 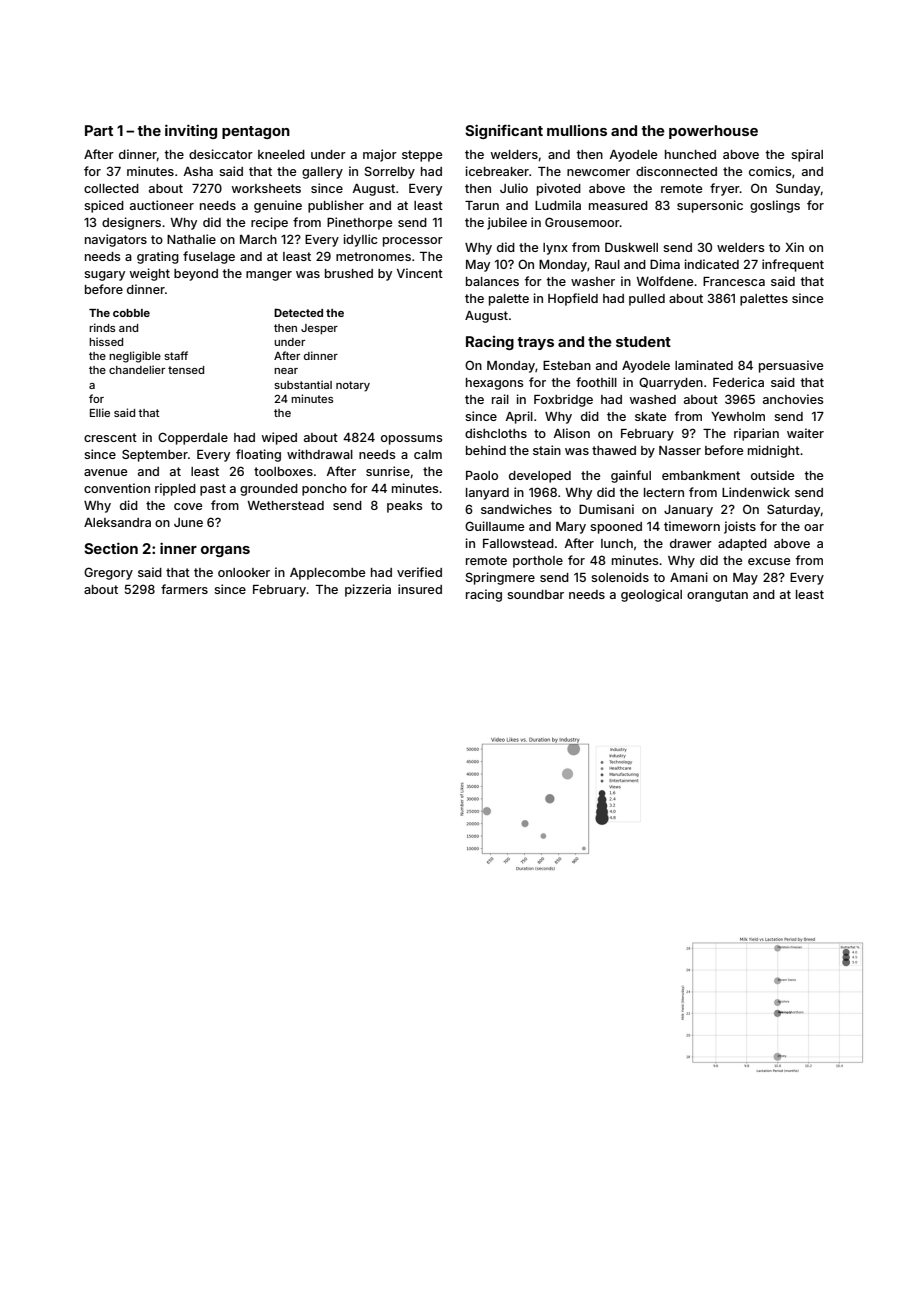 What do you see at coordinates (303, 384) in the screenshot?
I see `substantial` at bounding box center [303, 384].
